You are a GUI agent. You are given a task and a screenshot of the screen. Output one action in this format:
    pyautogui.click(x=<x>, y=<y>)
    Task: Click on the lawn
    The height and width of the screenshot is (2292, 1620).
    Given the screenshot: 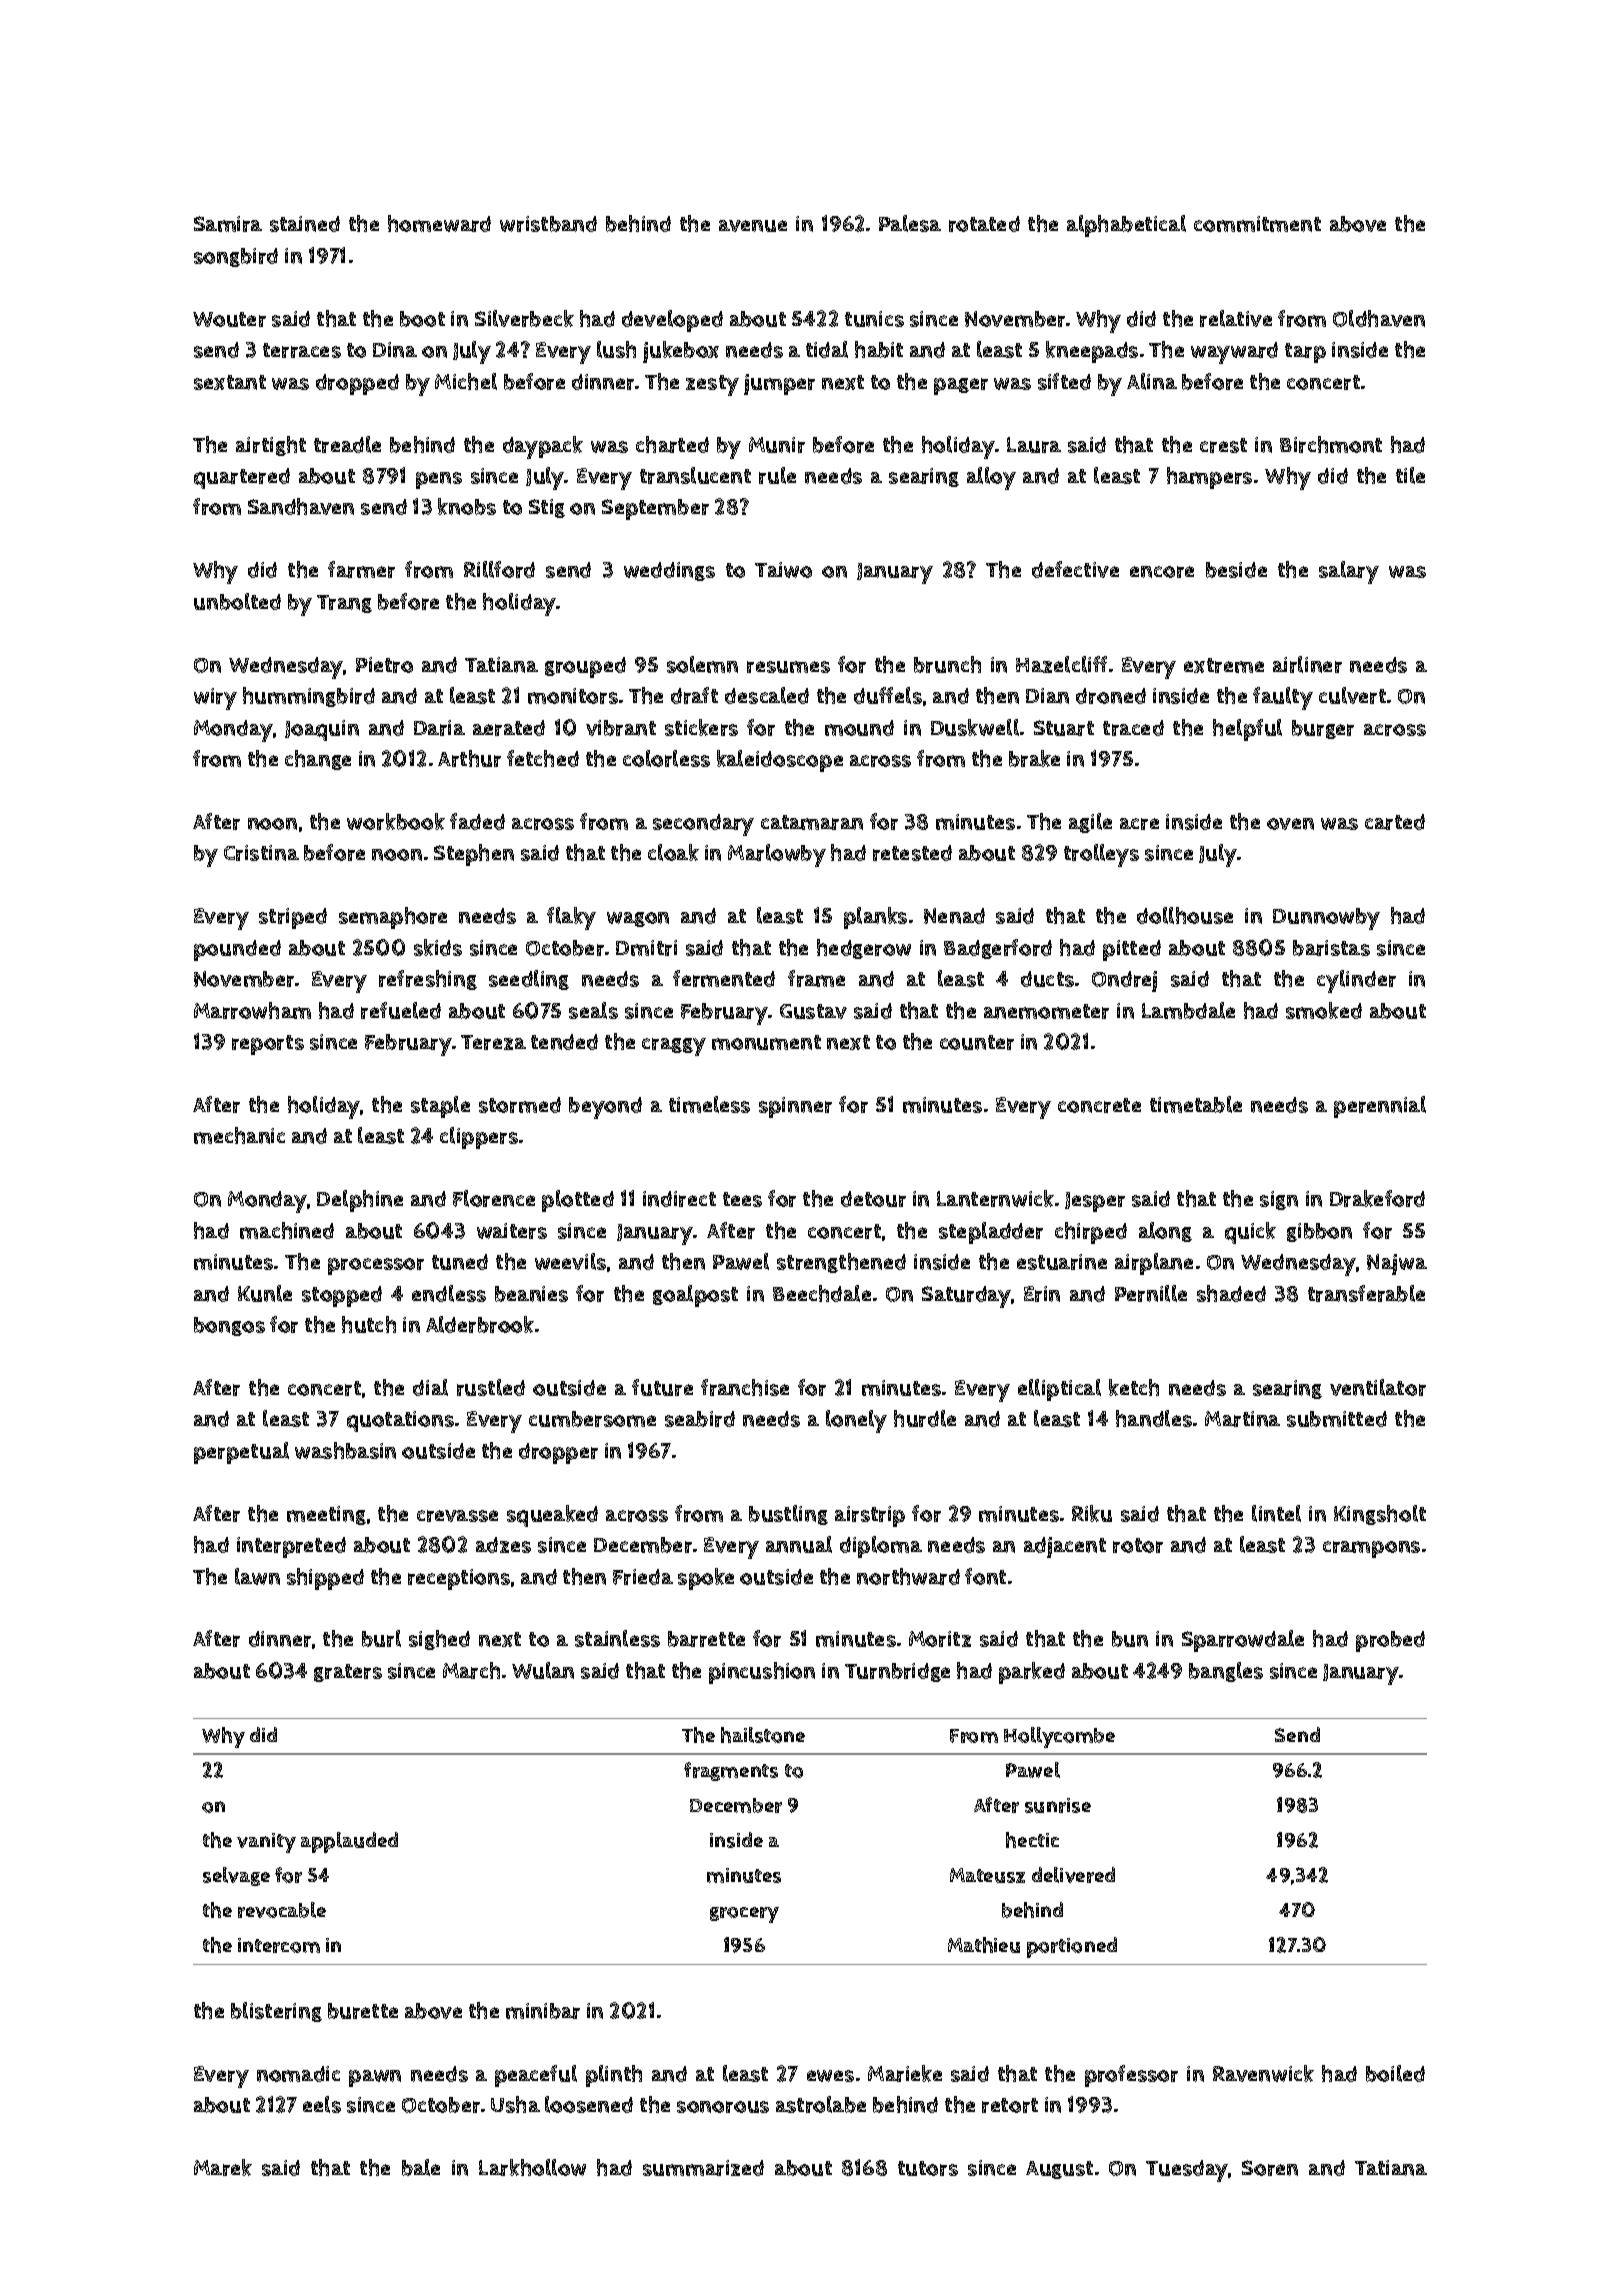 What is the action you would take?
    pyautogui.click(x=257, y=1576)
